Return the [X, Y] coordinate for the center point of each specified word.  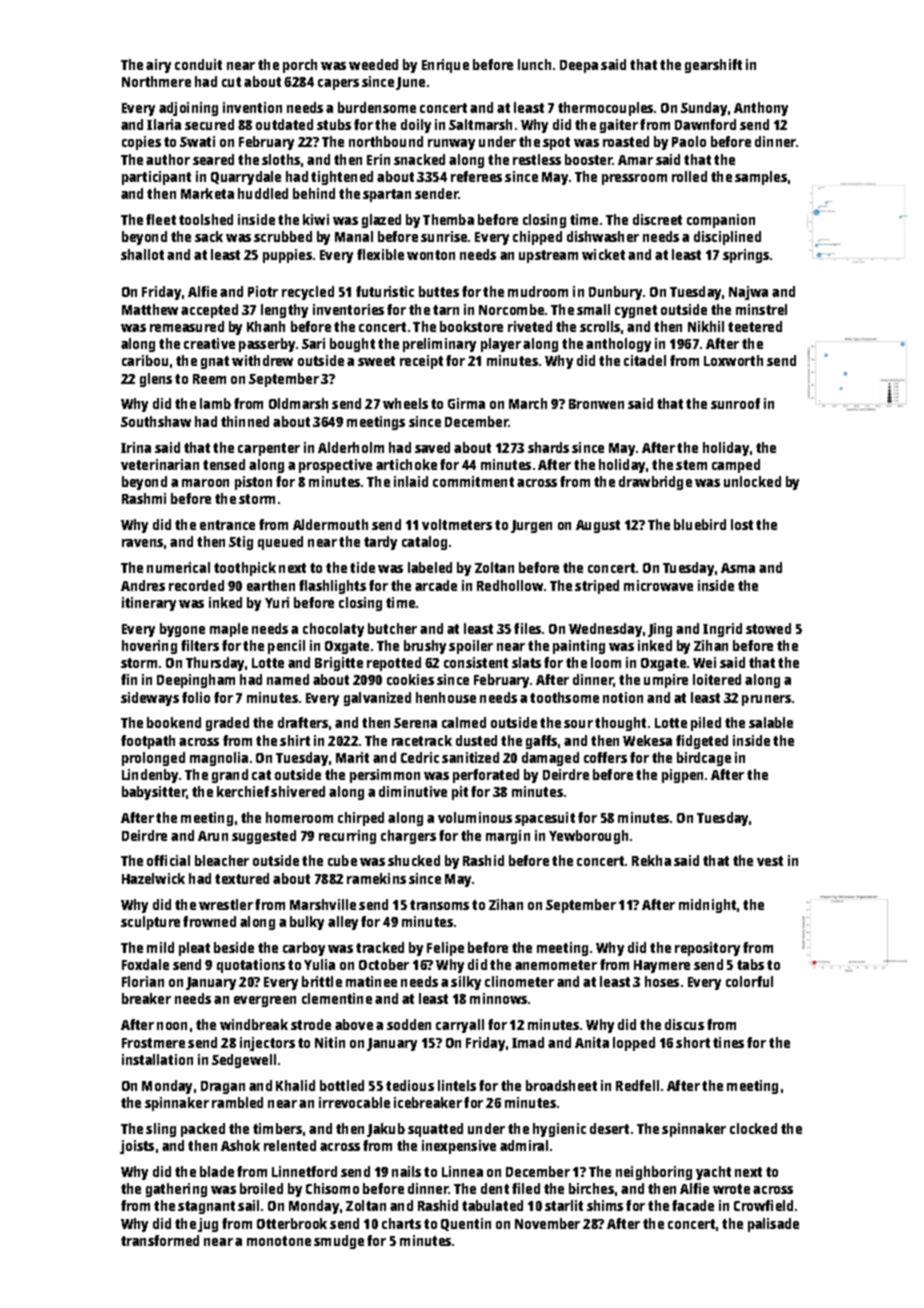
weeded [373, 64]
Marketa [207, 193]
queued [280, 543]
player [501, 345]
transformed [160, 1240]
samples [761, 178]
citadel [645, 360]
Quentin [466, 1224]
